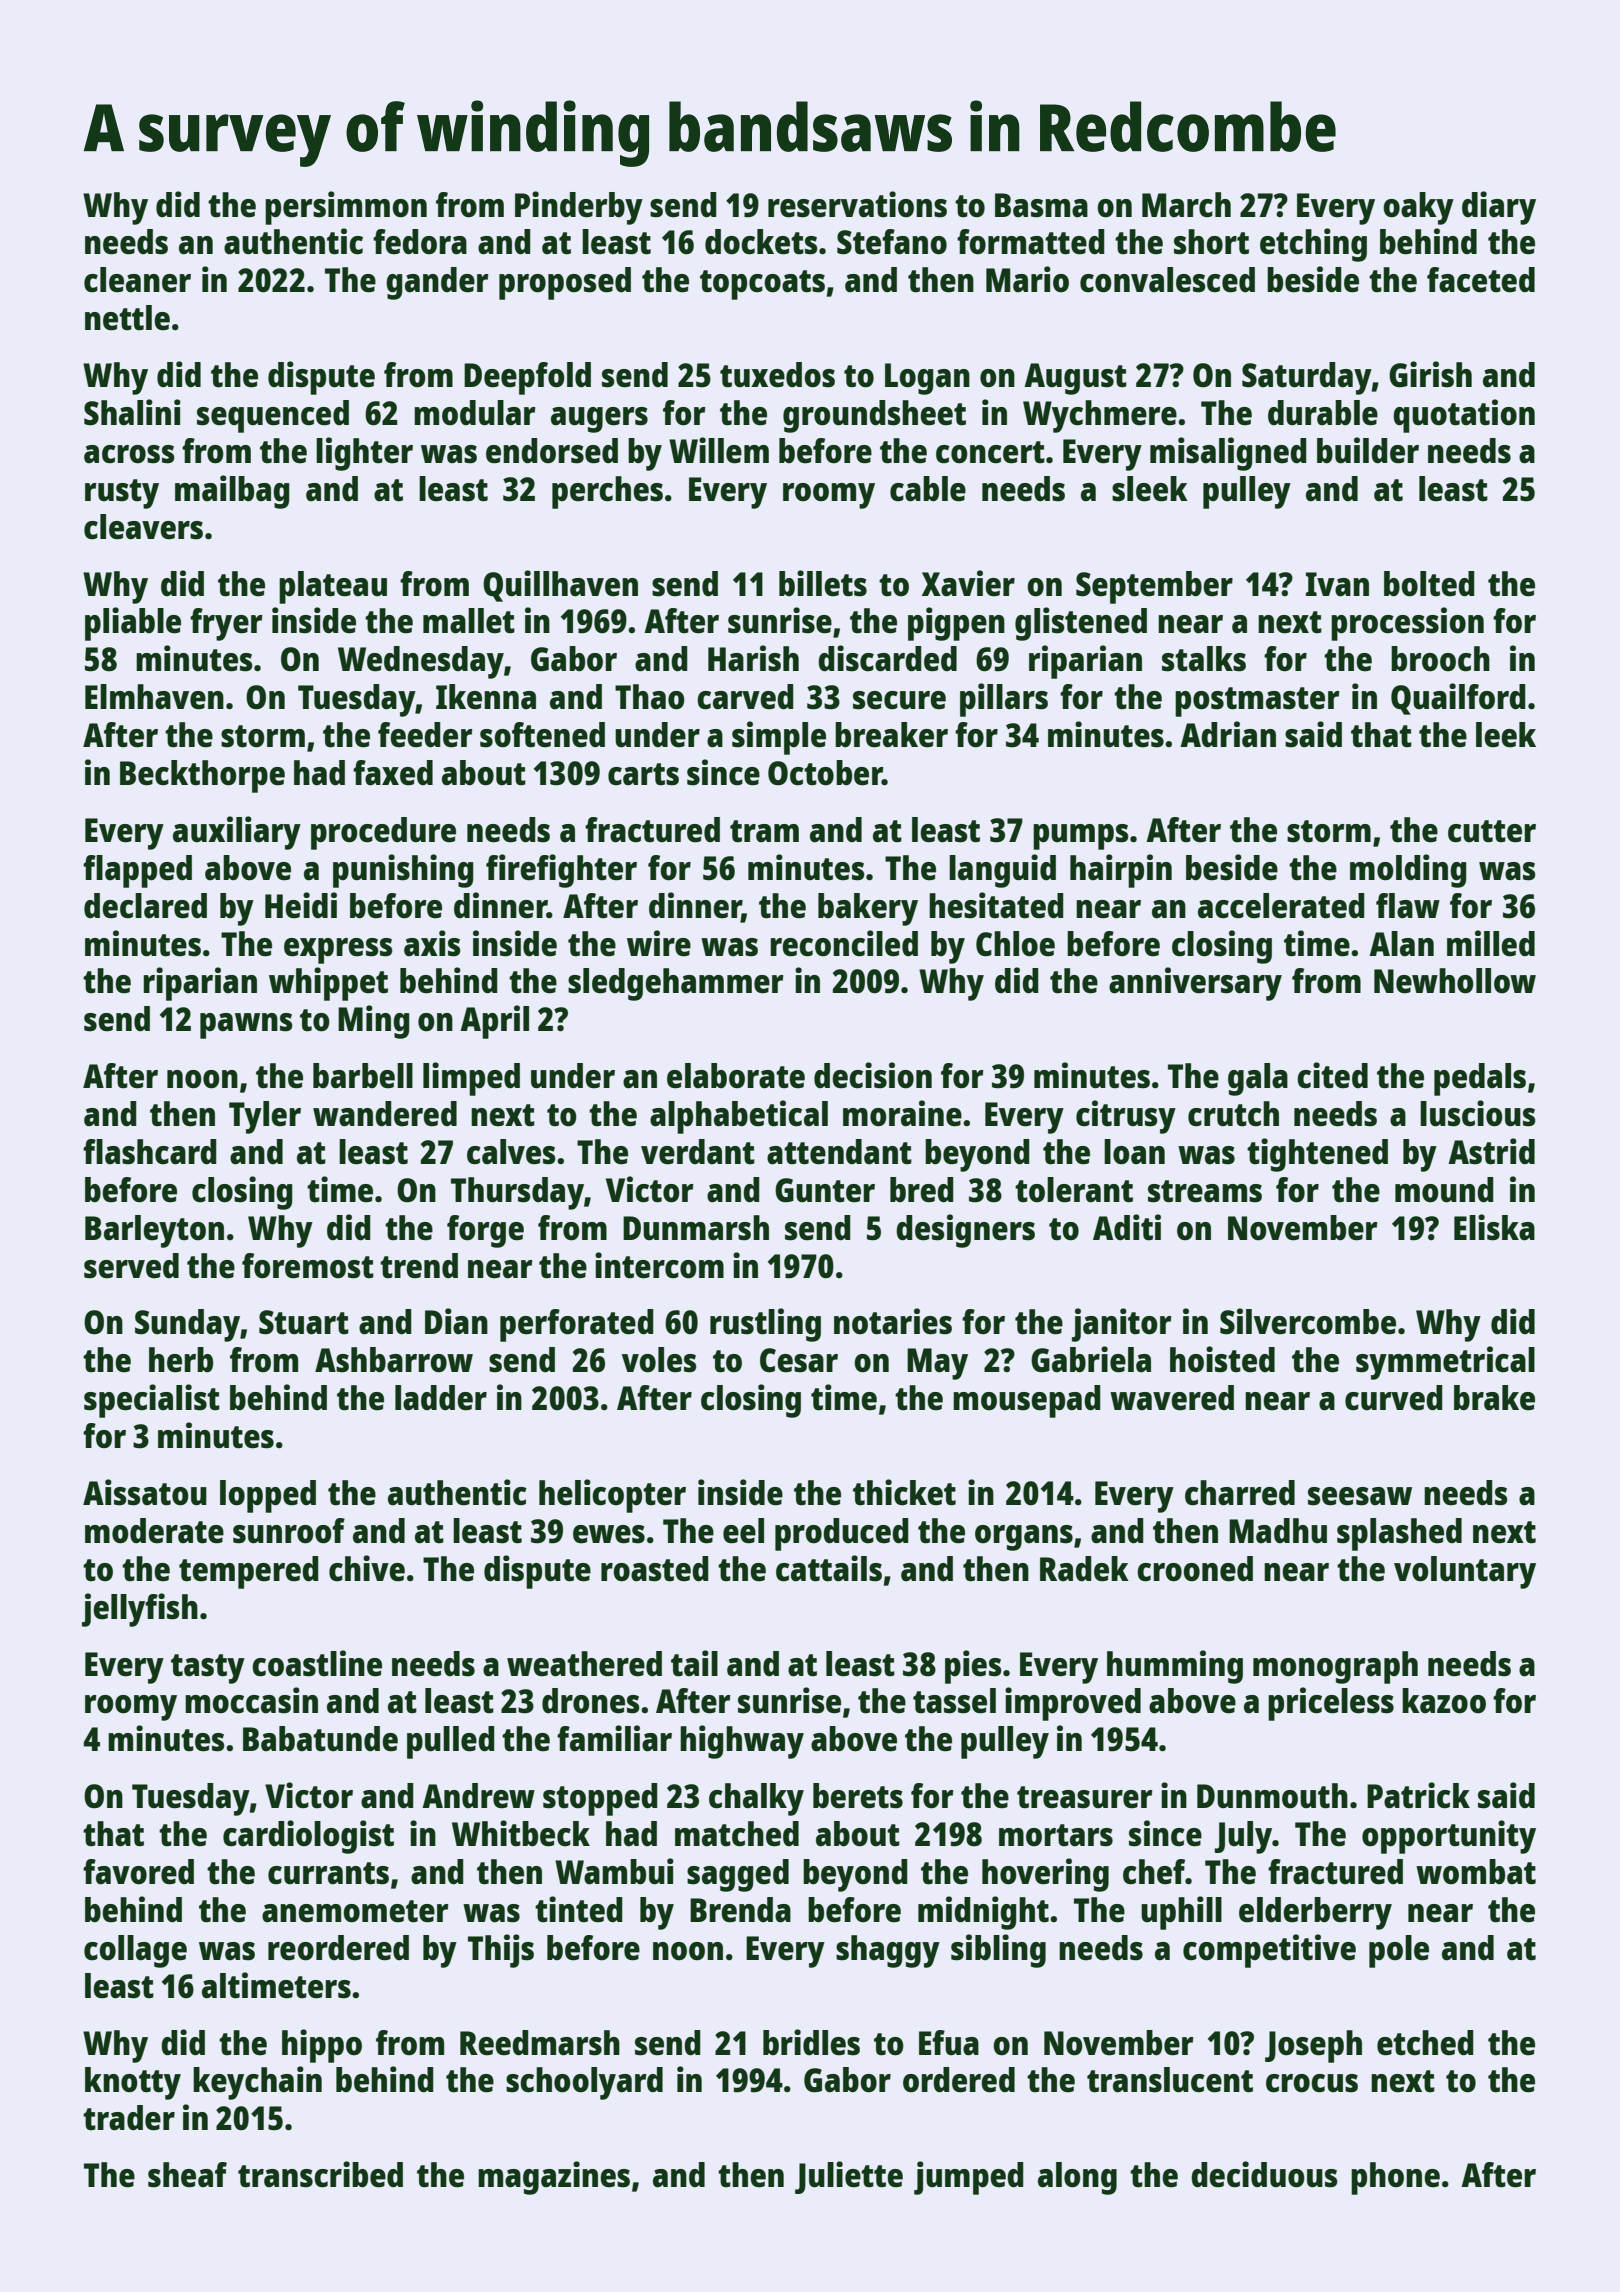  Describe the element at coordinates (996, 905) in the screenshot. I see `hesitated` at that location.
